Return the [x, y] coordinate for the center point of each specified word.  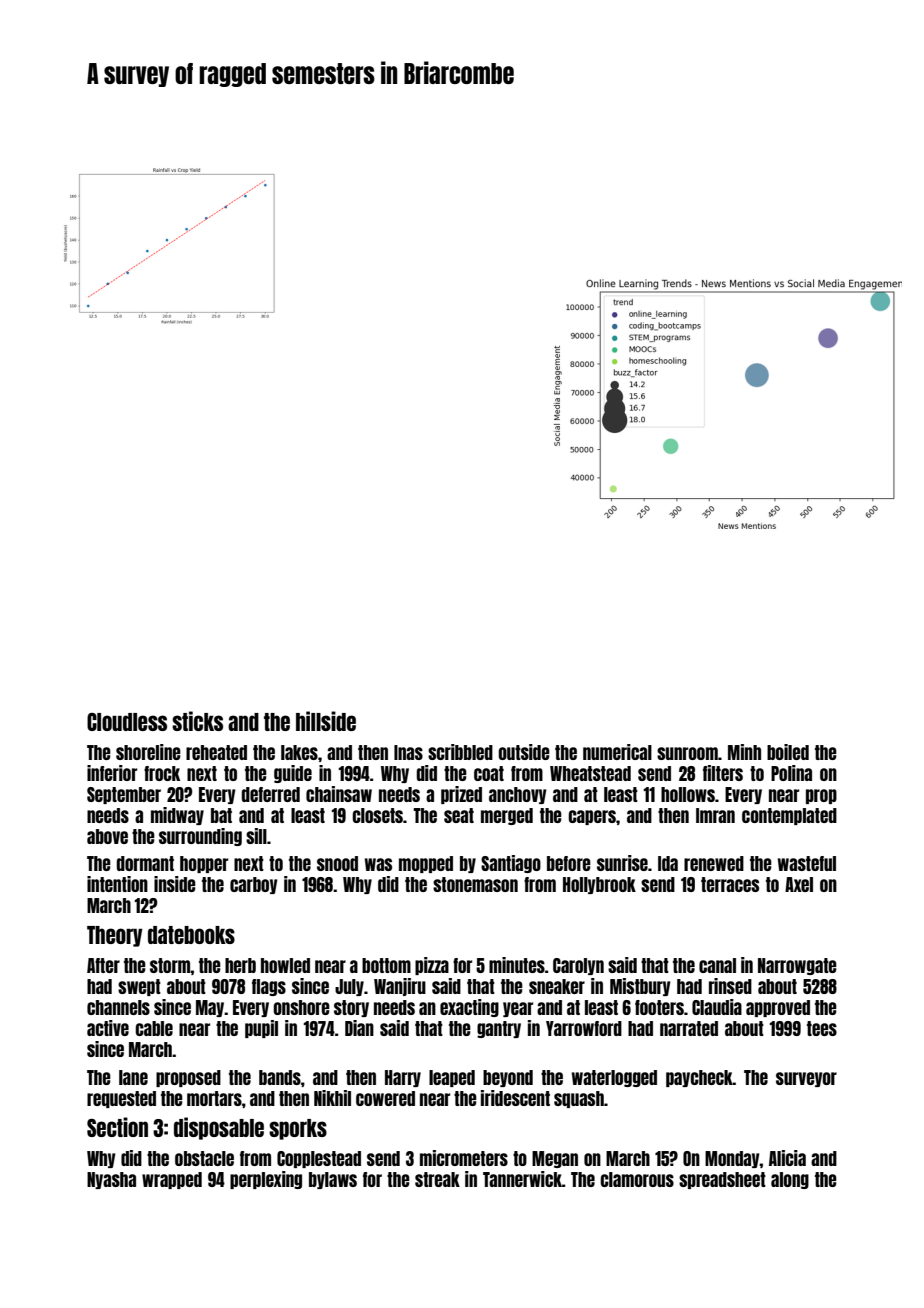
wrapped [172, 1180]
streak [437, 1179]
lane [133, 1077]
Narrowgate [797, 966]
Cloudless [127, 722]
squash [579, 1099]
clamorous [637, 1179]
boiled [788, 752]
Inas [408, 752]
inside [175, 884]
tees [822, 1028]
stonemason [475, 884]
